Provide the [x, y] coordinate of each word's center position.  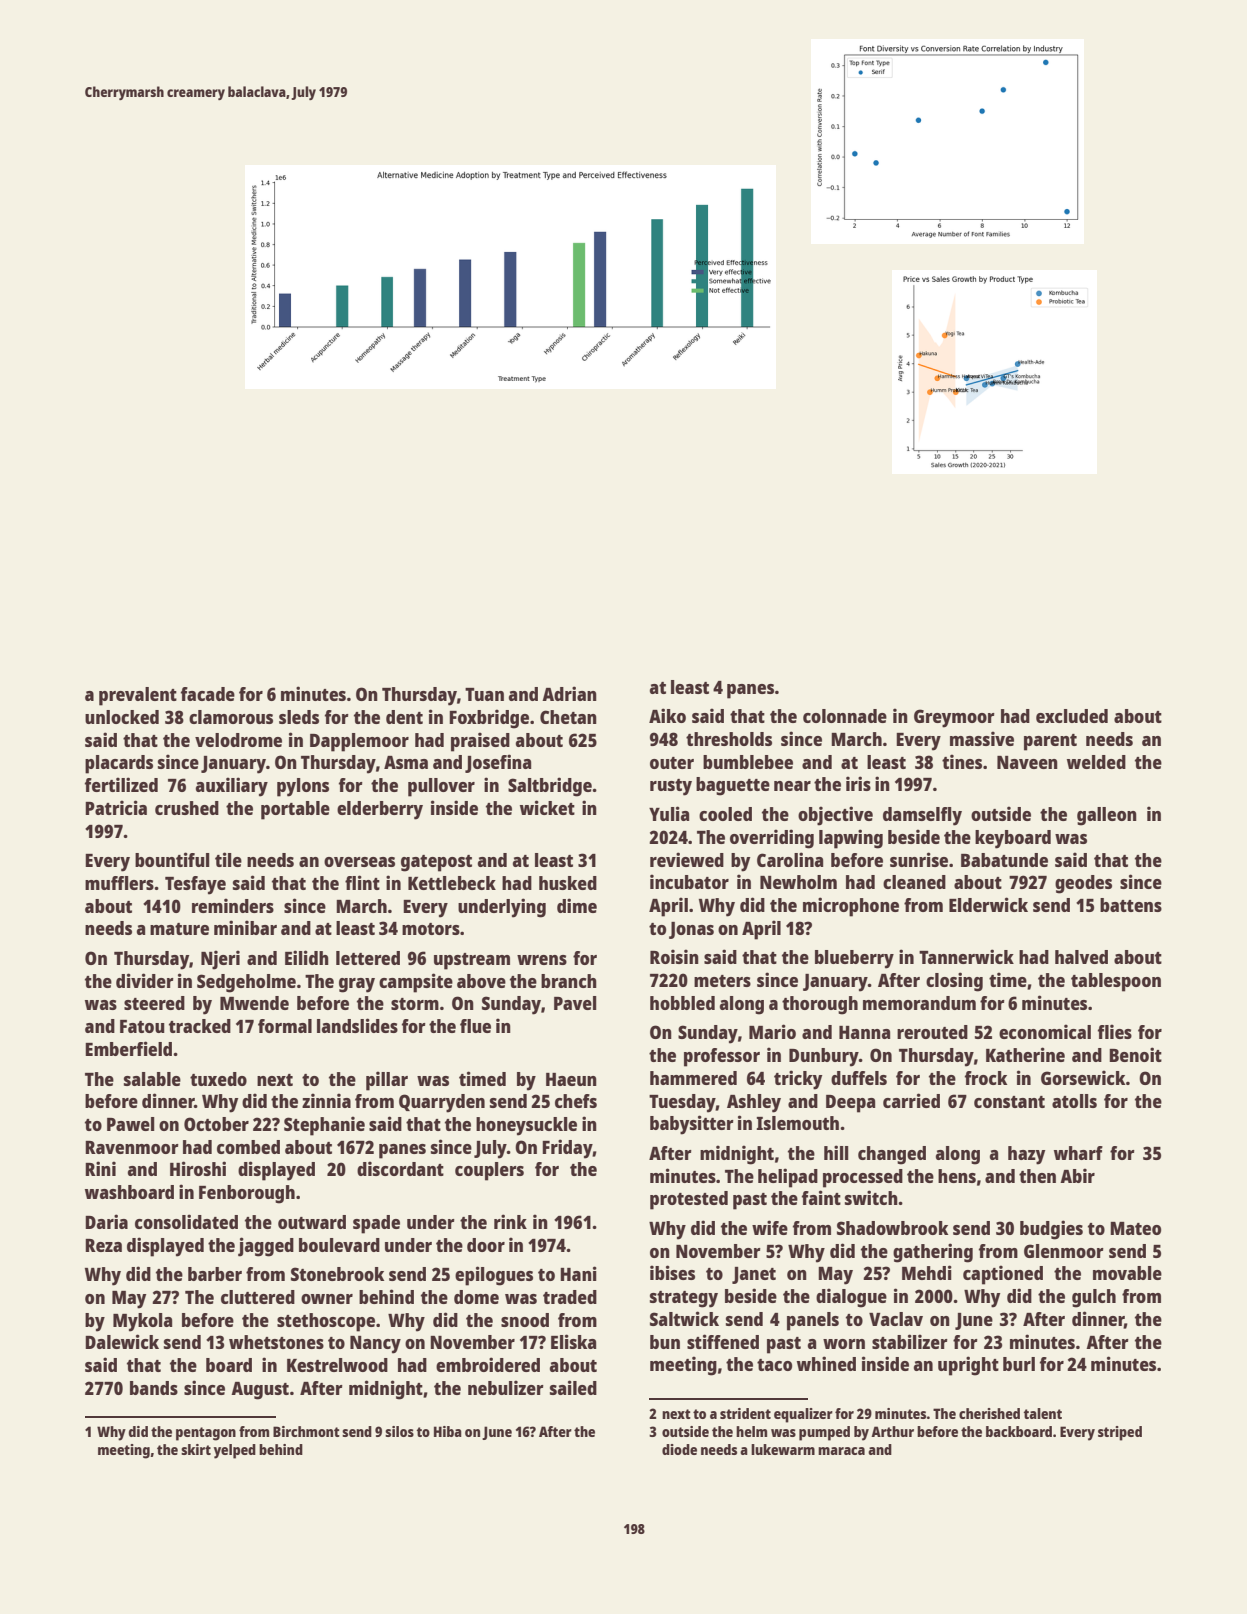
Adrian [569, 693]
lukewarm [783, 1449]
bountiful [172, 859]
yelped [235, 1451]
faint [821, 1197]
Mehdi [927, 1272]
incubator [689, 881]
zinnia [326, 1100]
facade [208, 694]
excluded [1072, 716]
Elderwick [988, 904]
